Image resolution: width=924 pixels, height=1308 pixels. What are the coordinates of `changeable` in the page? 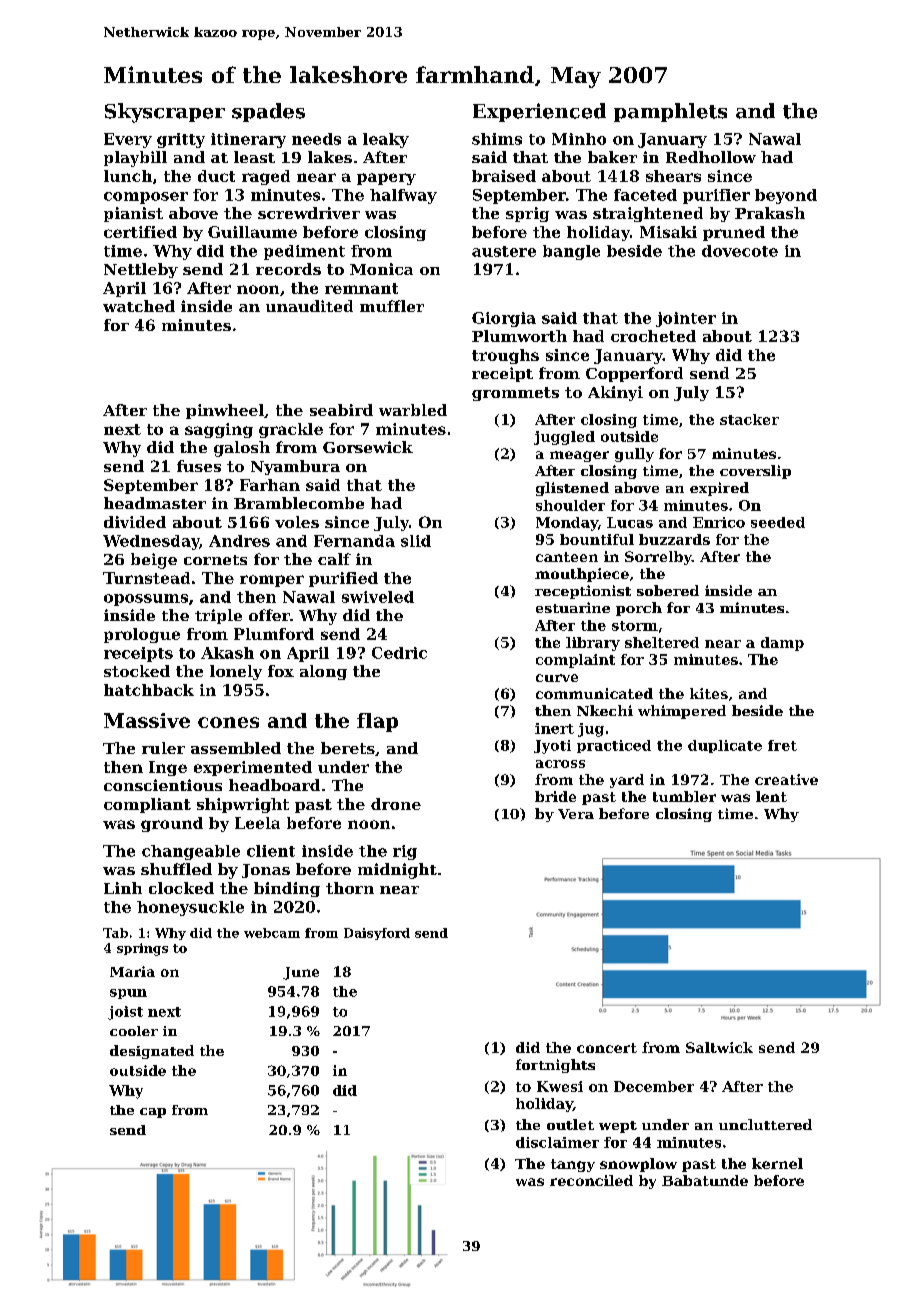 It's located at (191, 852).
